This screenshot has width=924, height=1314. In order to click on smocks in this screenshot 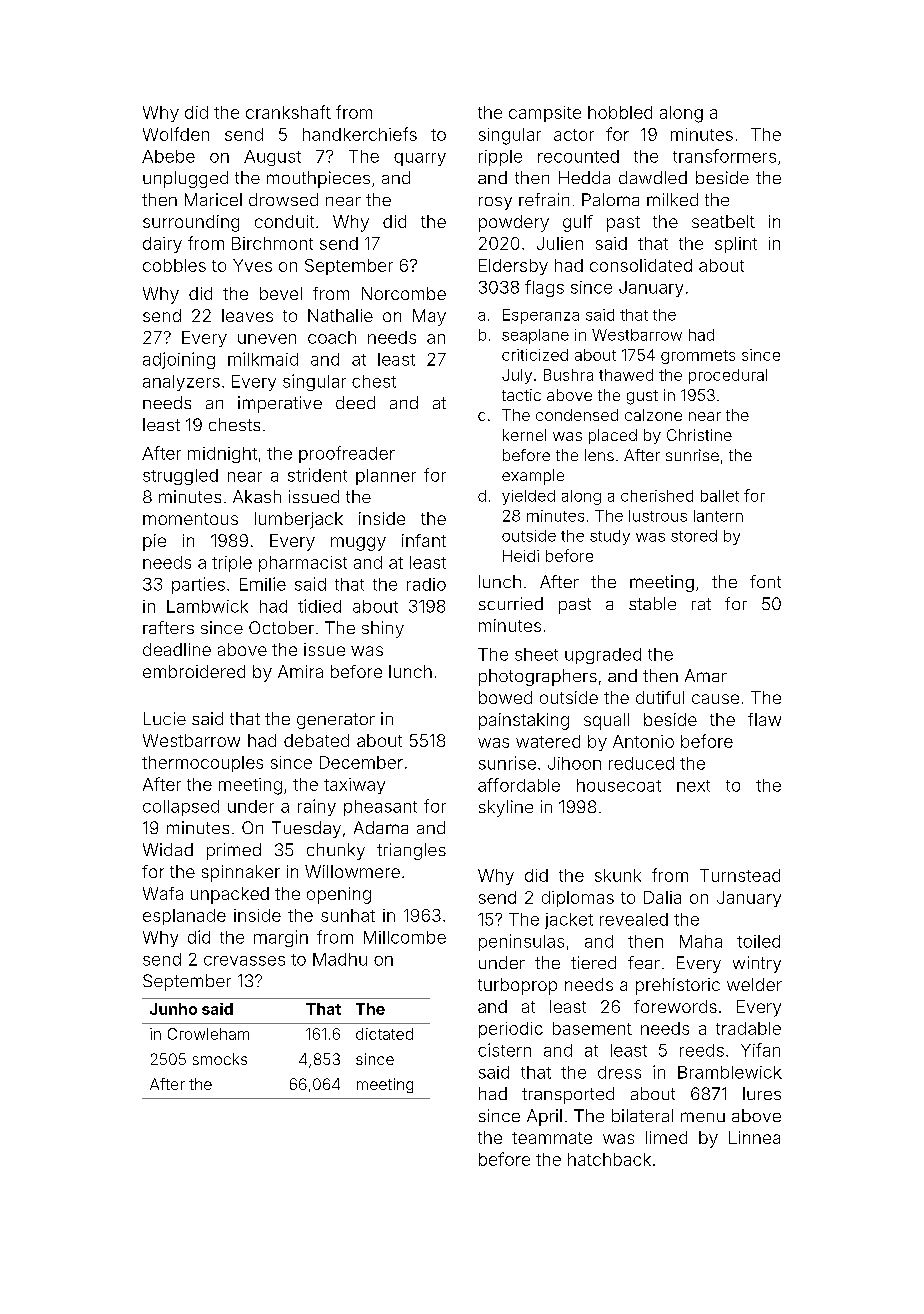, I will do `click(220, 1059)`.
